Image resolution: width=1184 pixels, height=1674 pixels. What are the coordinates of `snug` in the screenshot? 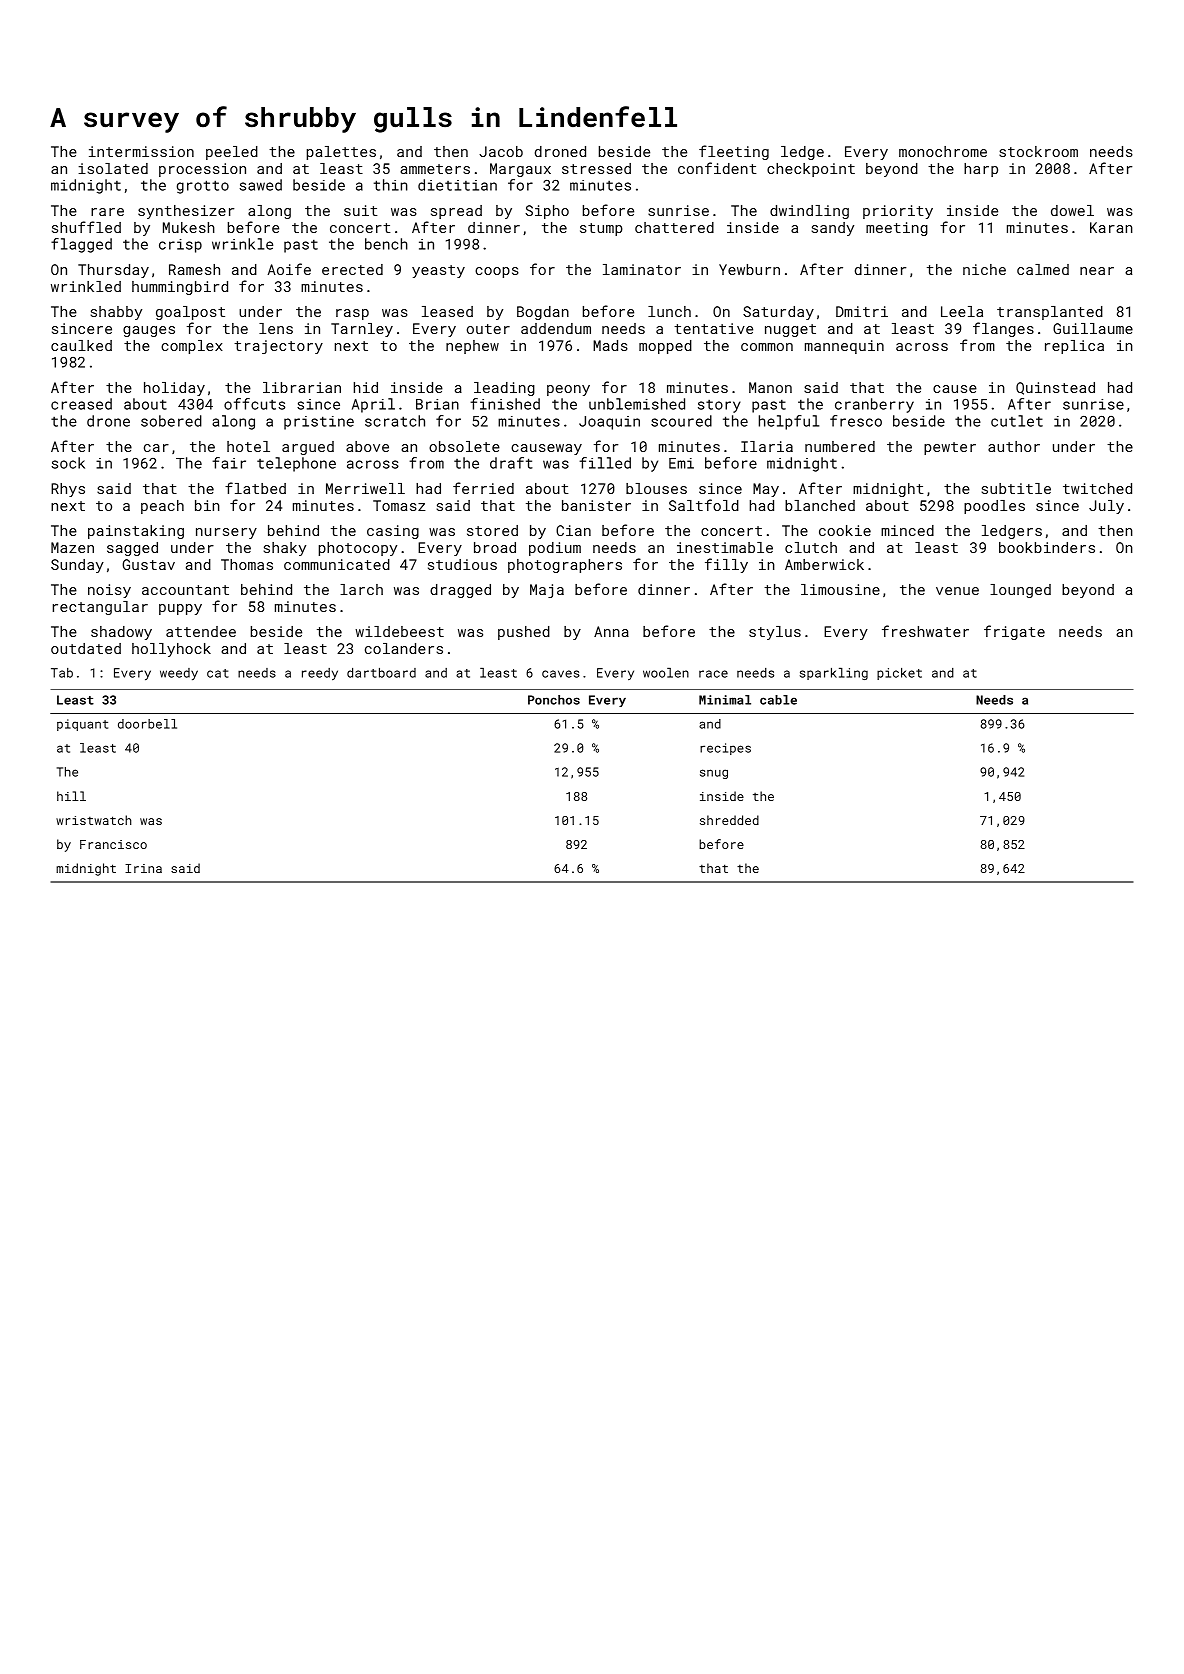 It's located at (714, 774).
